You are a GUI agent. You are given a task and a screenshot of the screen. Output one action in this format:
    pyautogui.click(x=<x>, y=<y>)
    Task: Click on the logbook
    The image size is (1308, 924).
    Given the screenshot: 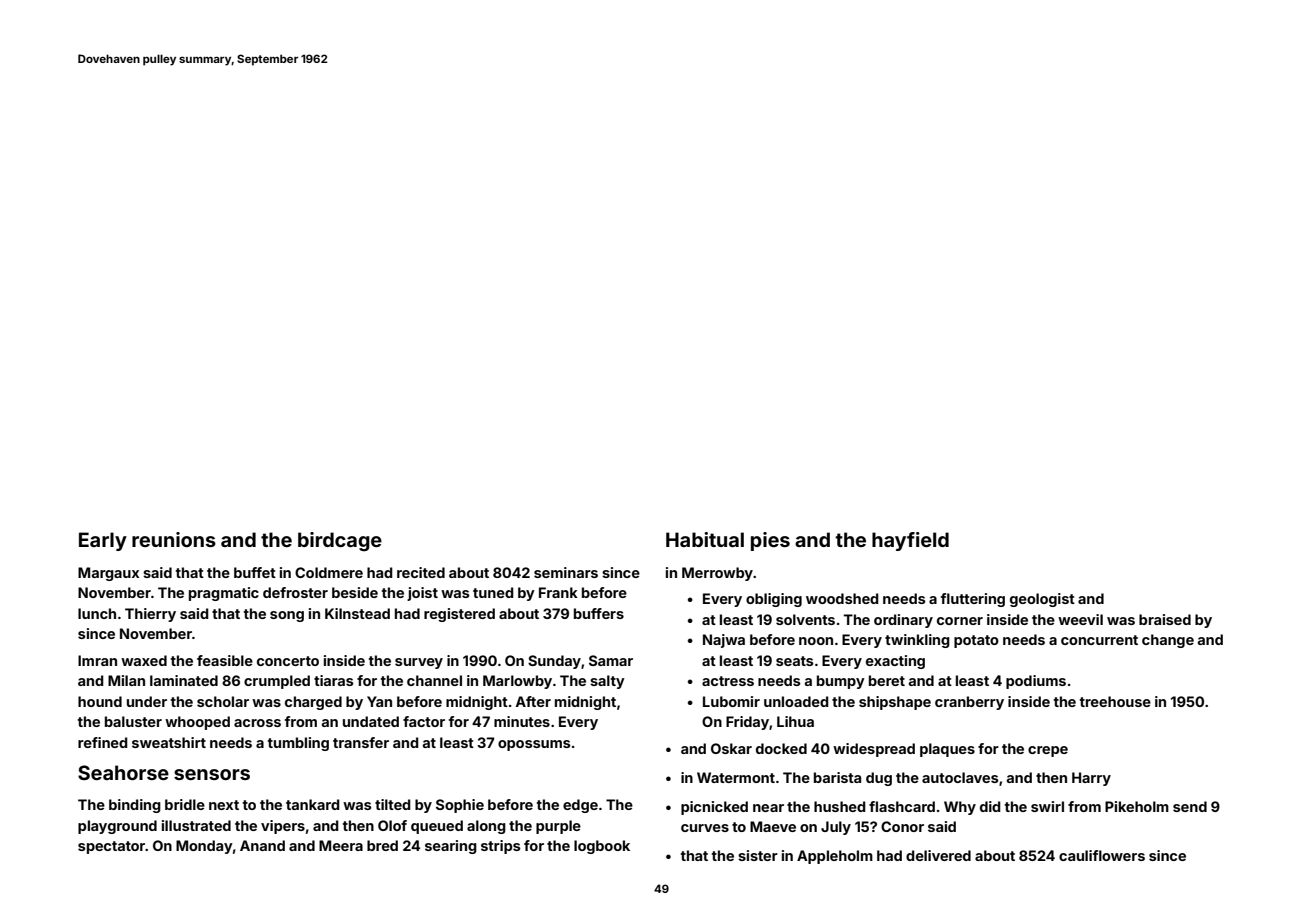 What is the action you would take?
    pyautogui.click(x=602, y=847)
